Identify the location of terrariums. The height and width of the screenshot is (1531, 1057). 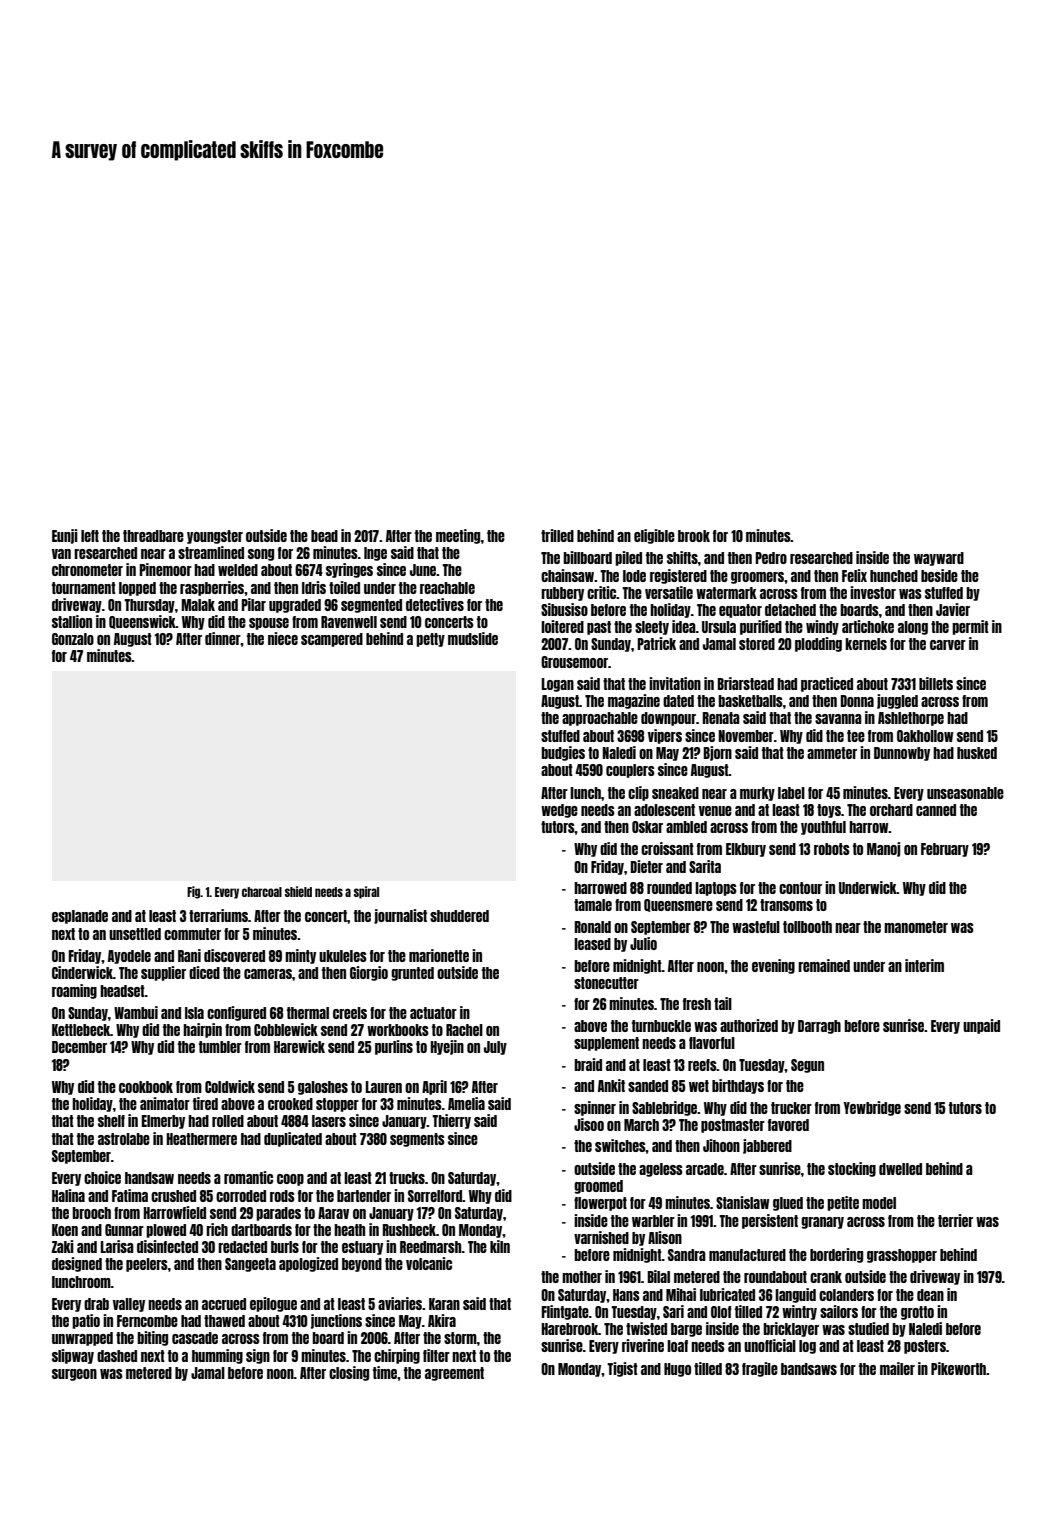
(218, 915).
